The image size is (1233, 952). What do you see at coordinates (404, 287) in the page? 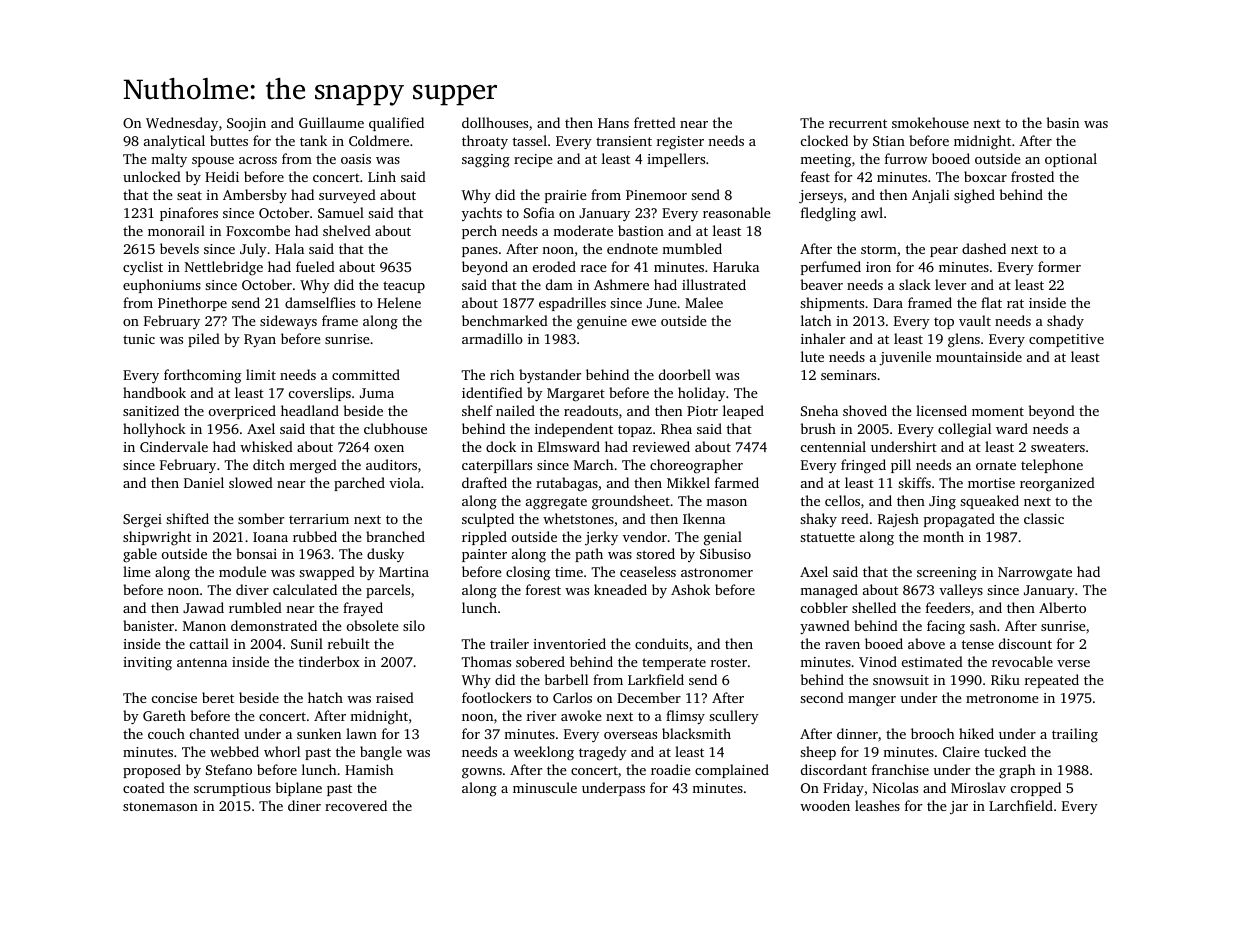
I see `teacup` at bounding box center [404, 287].
